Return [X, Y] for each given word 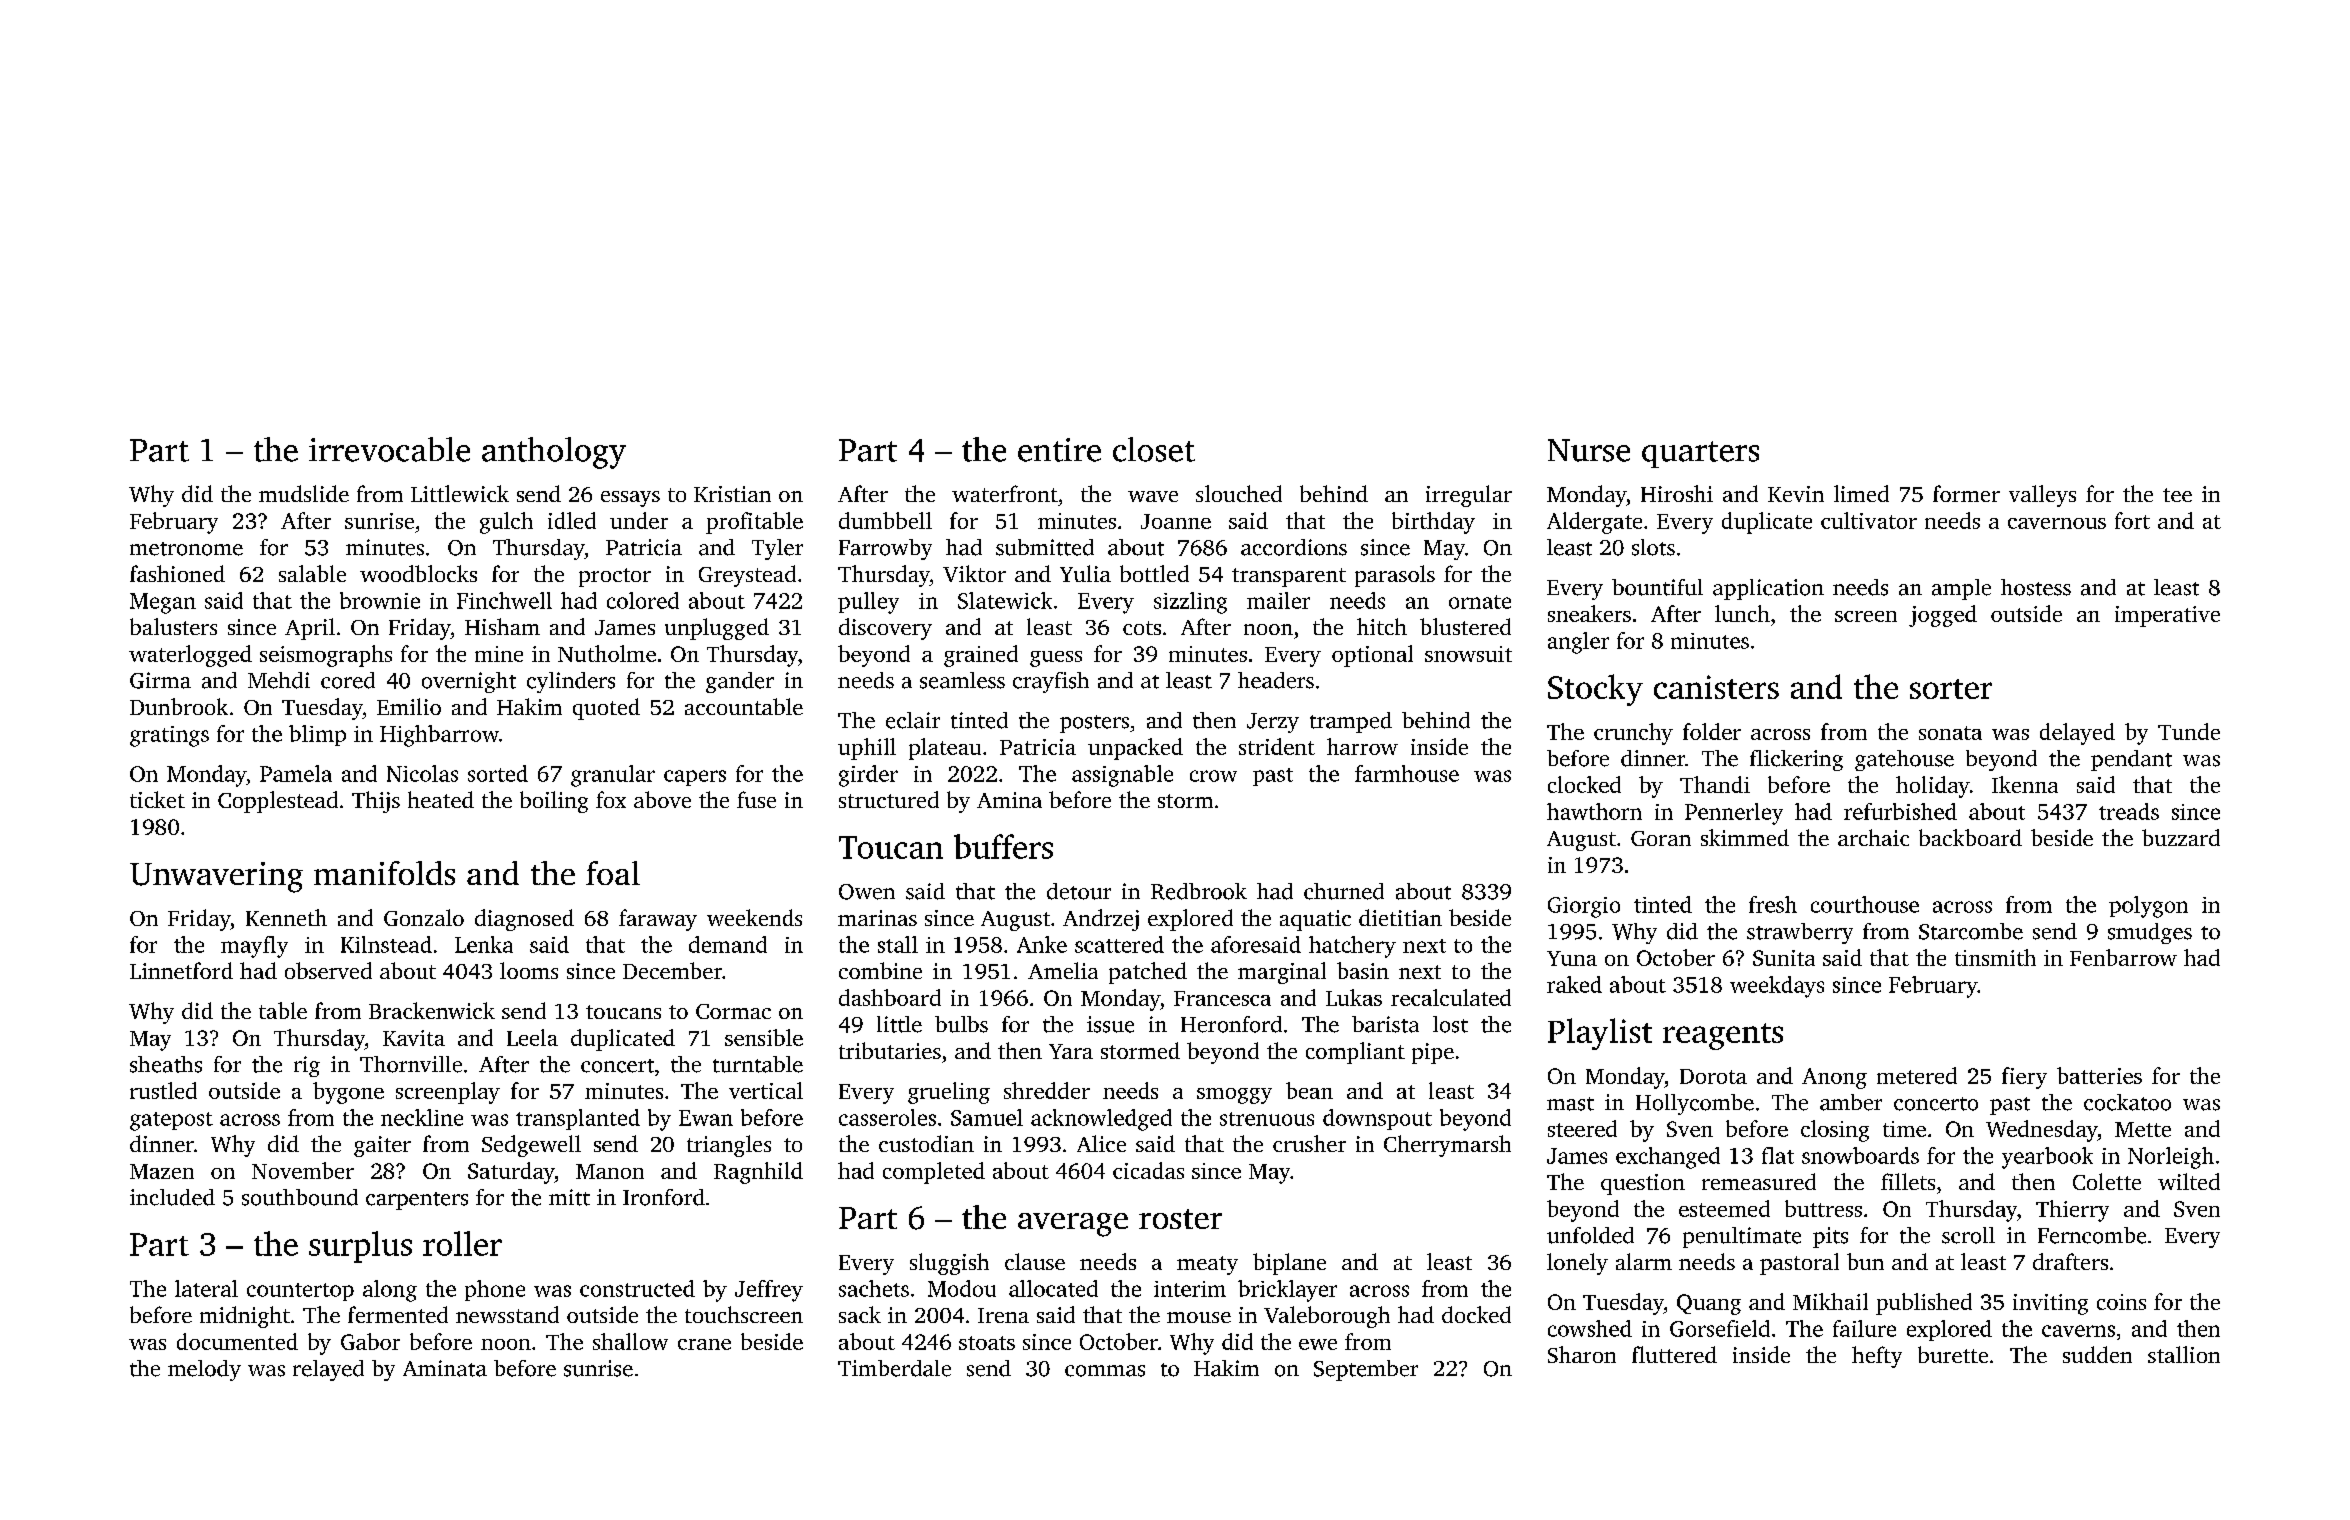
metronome [186, 549]
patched [1148, 973]
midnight [245, 1317]
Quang [1709, 1304]
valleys [2042, 496]
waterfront [1005, 493]
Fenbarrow [2123, 957]
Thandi [1715, 784]
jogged [1943, 616]
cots [1142, 628]
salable [312, 573]
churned [1344, 891]
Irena [1003, 1315]
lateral [206, 1288]
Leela [532, 1037]
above [662, 799]
